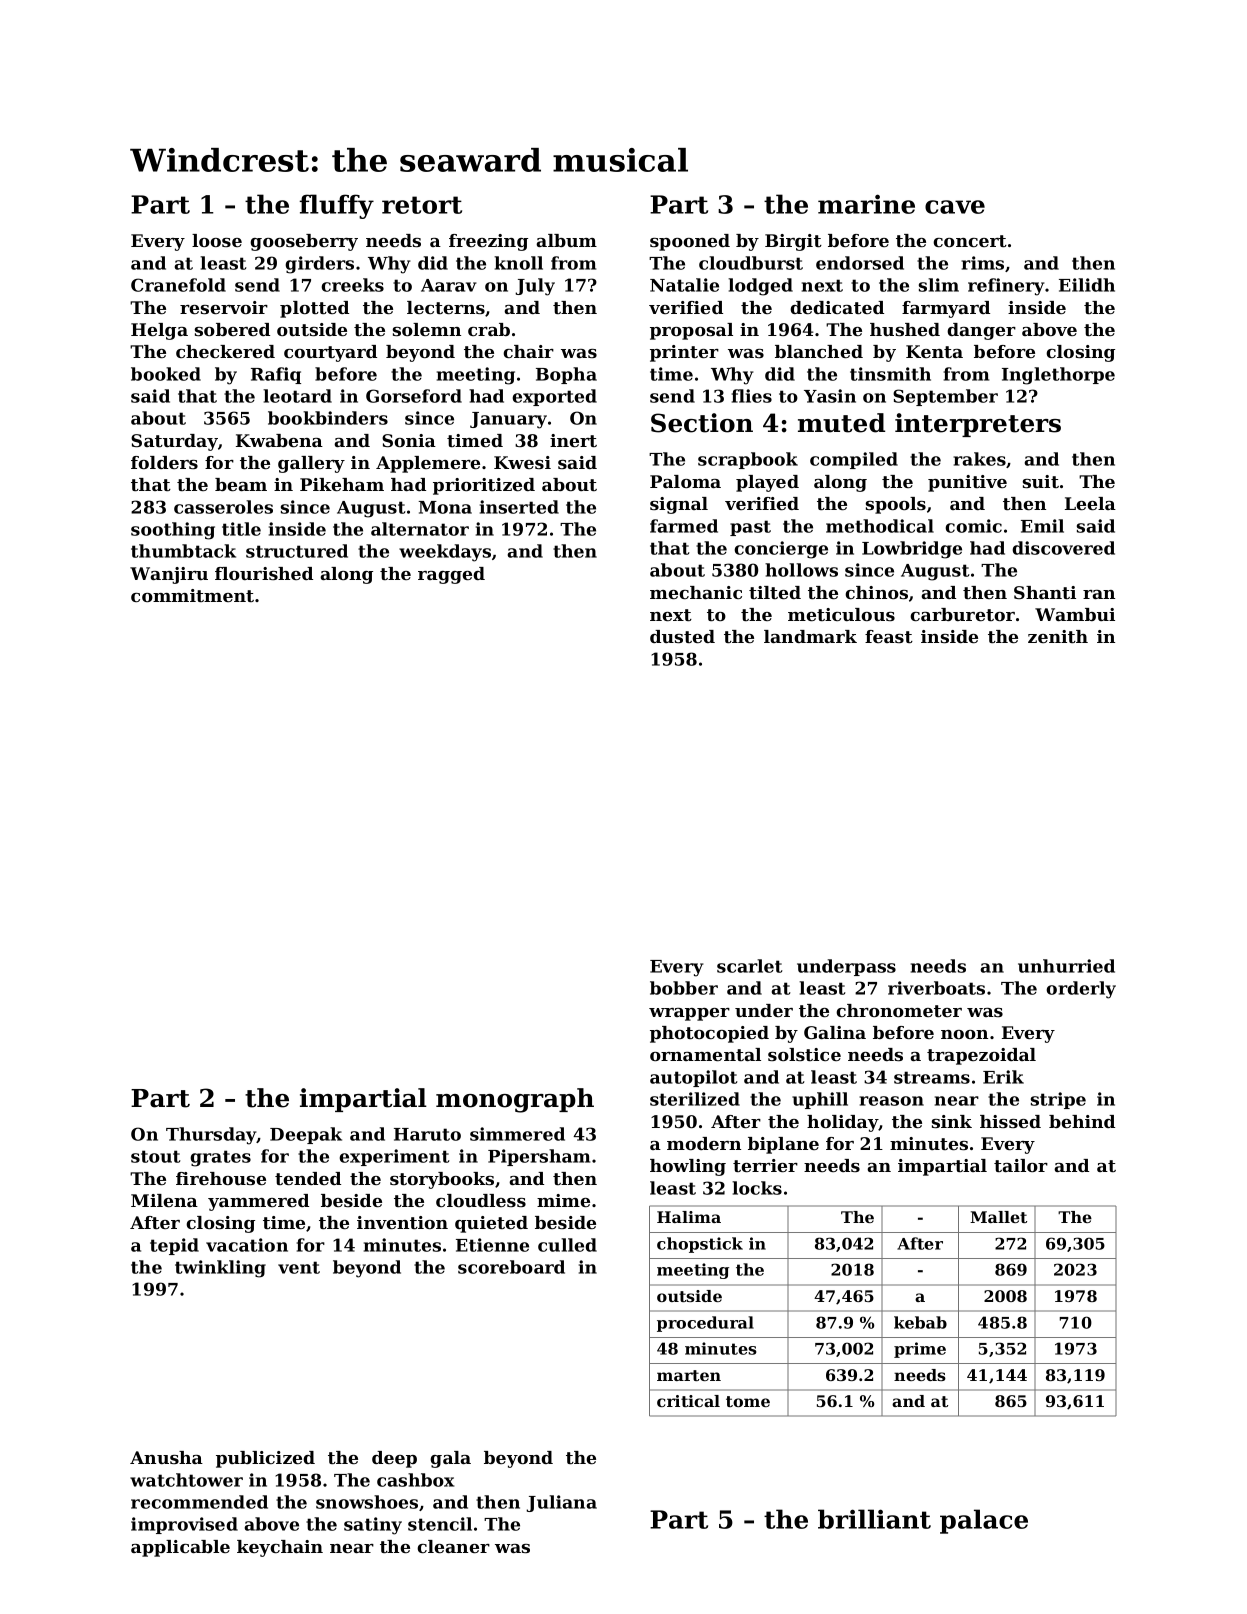 This screenshot has width=1247, height=1614. Describe the element at coordinates (1021, 1165) in the screenshot. I see `tailor` at that location.
